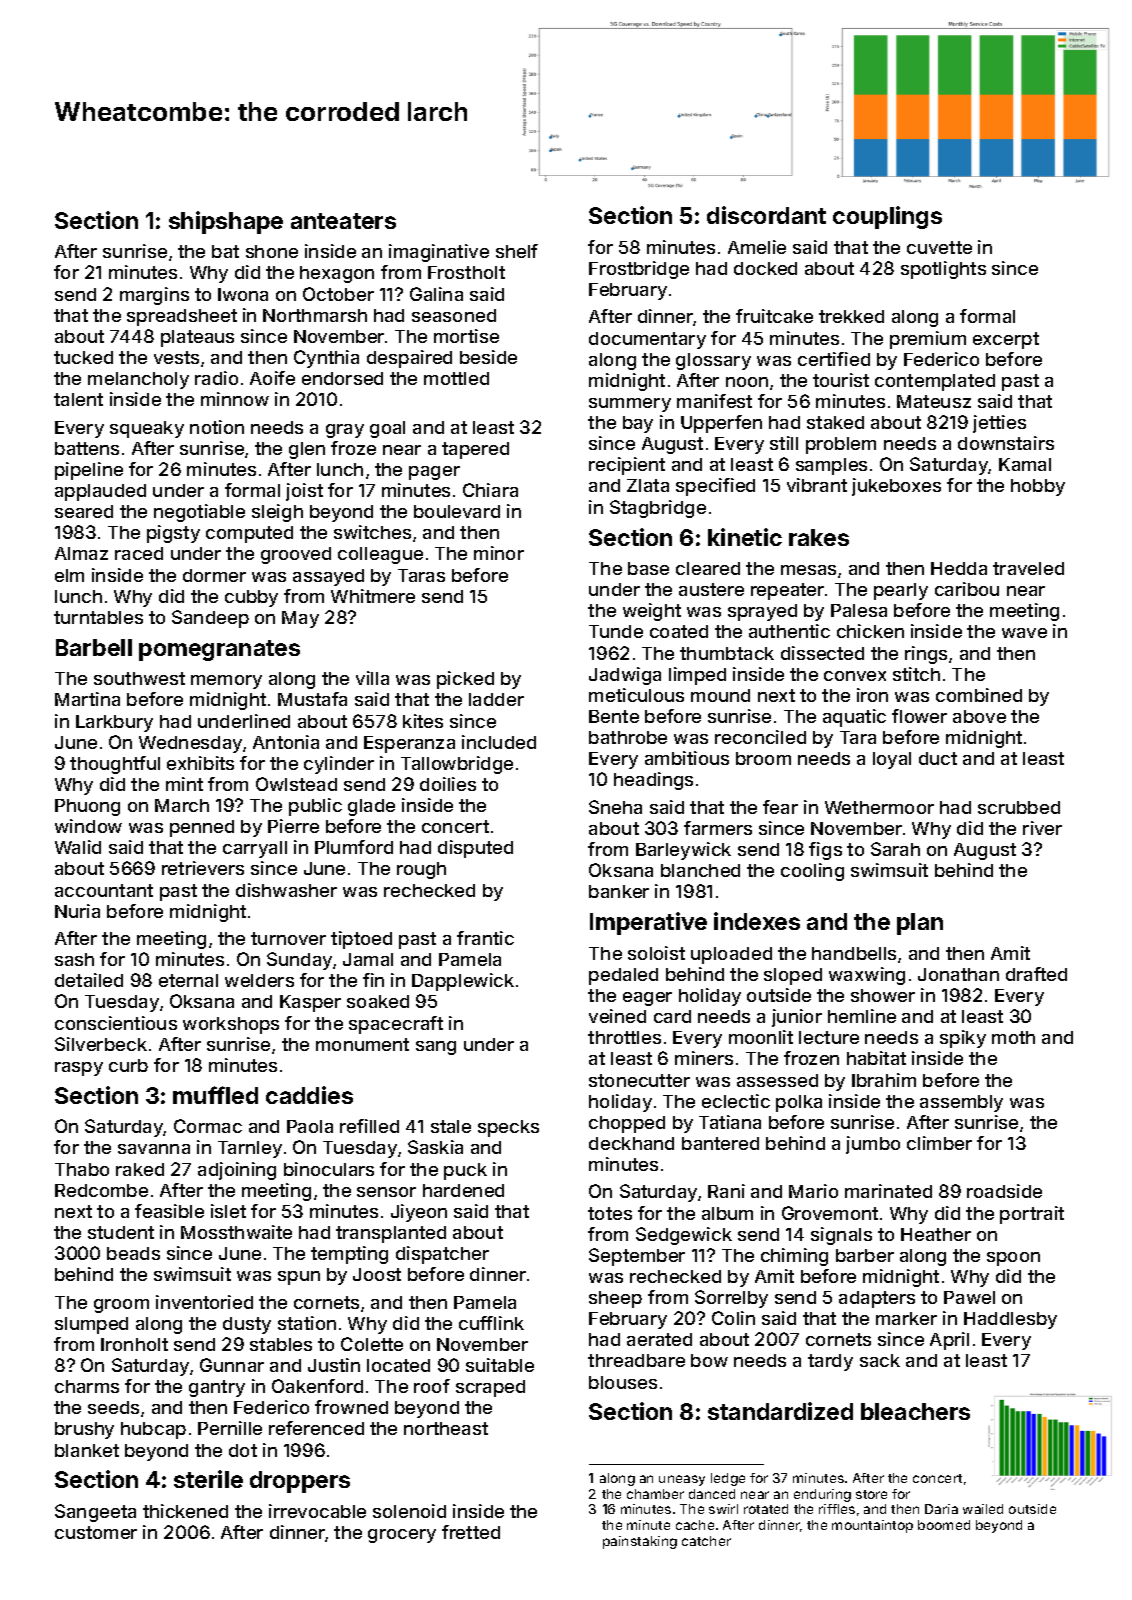 This page has height=1600, width=1132. What do you see at coordinates (648, 568) in the page?
I see `base` at bounding box center [648, 568].
